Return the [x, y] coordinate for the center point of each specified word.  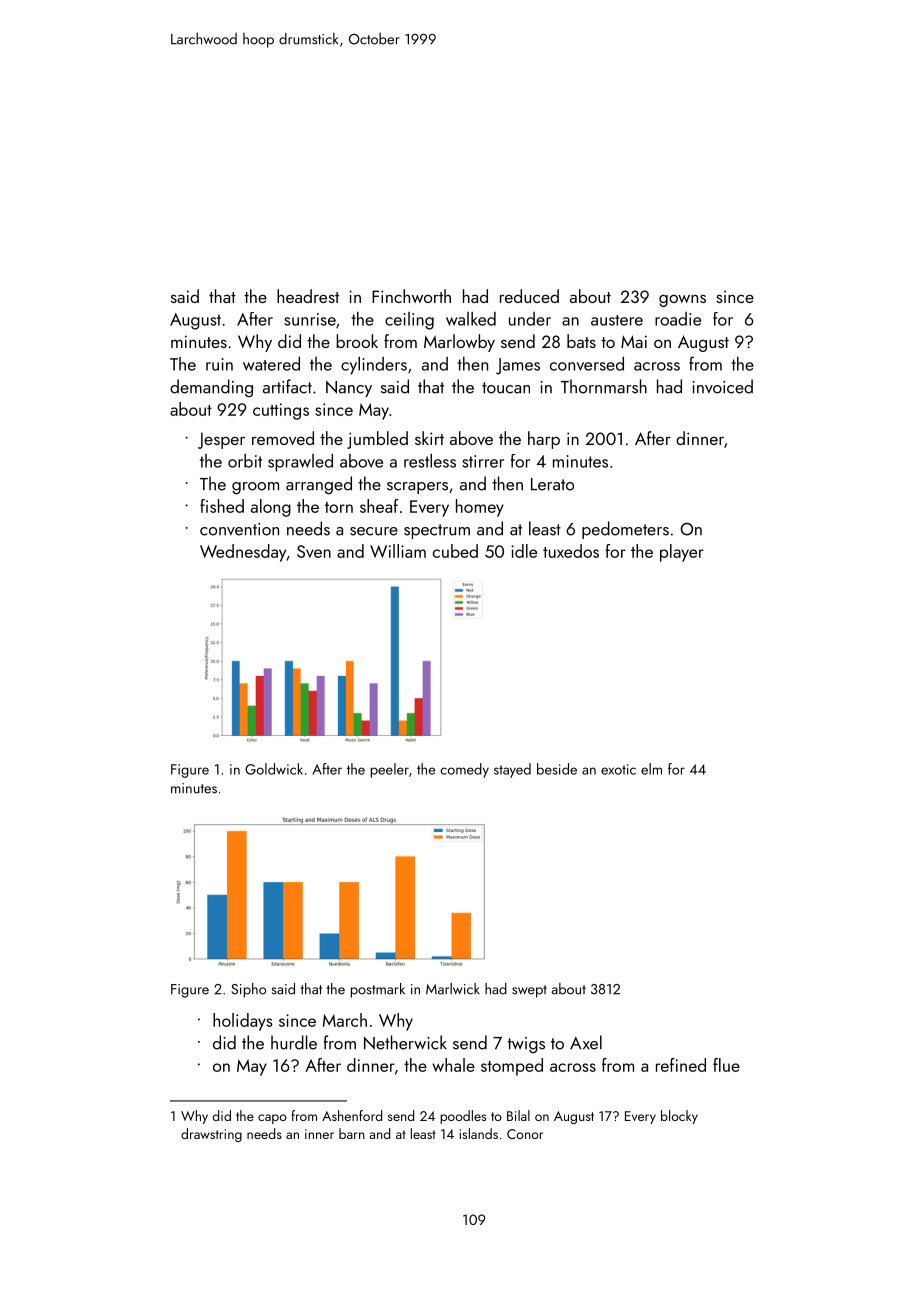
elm [651, 769]
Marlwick [453, 989]
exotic [618, 769]
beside [557, 769]
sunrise [310, 319]
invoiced [722, 386]
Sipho [248, 990]
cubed [455, 551]
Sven [314, 551]
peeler [390, 770]
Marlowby [459, 343]
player [682, 553]
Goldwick [274, 769]
